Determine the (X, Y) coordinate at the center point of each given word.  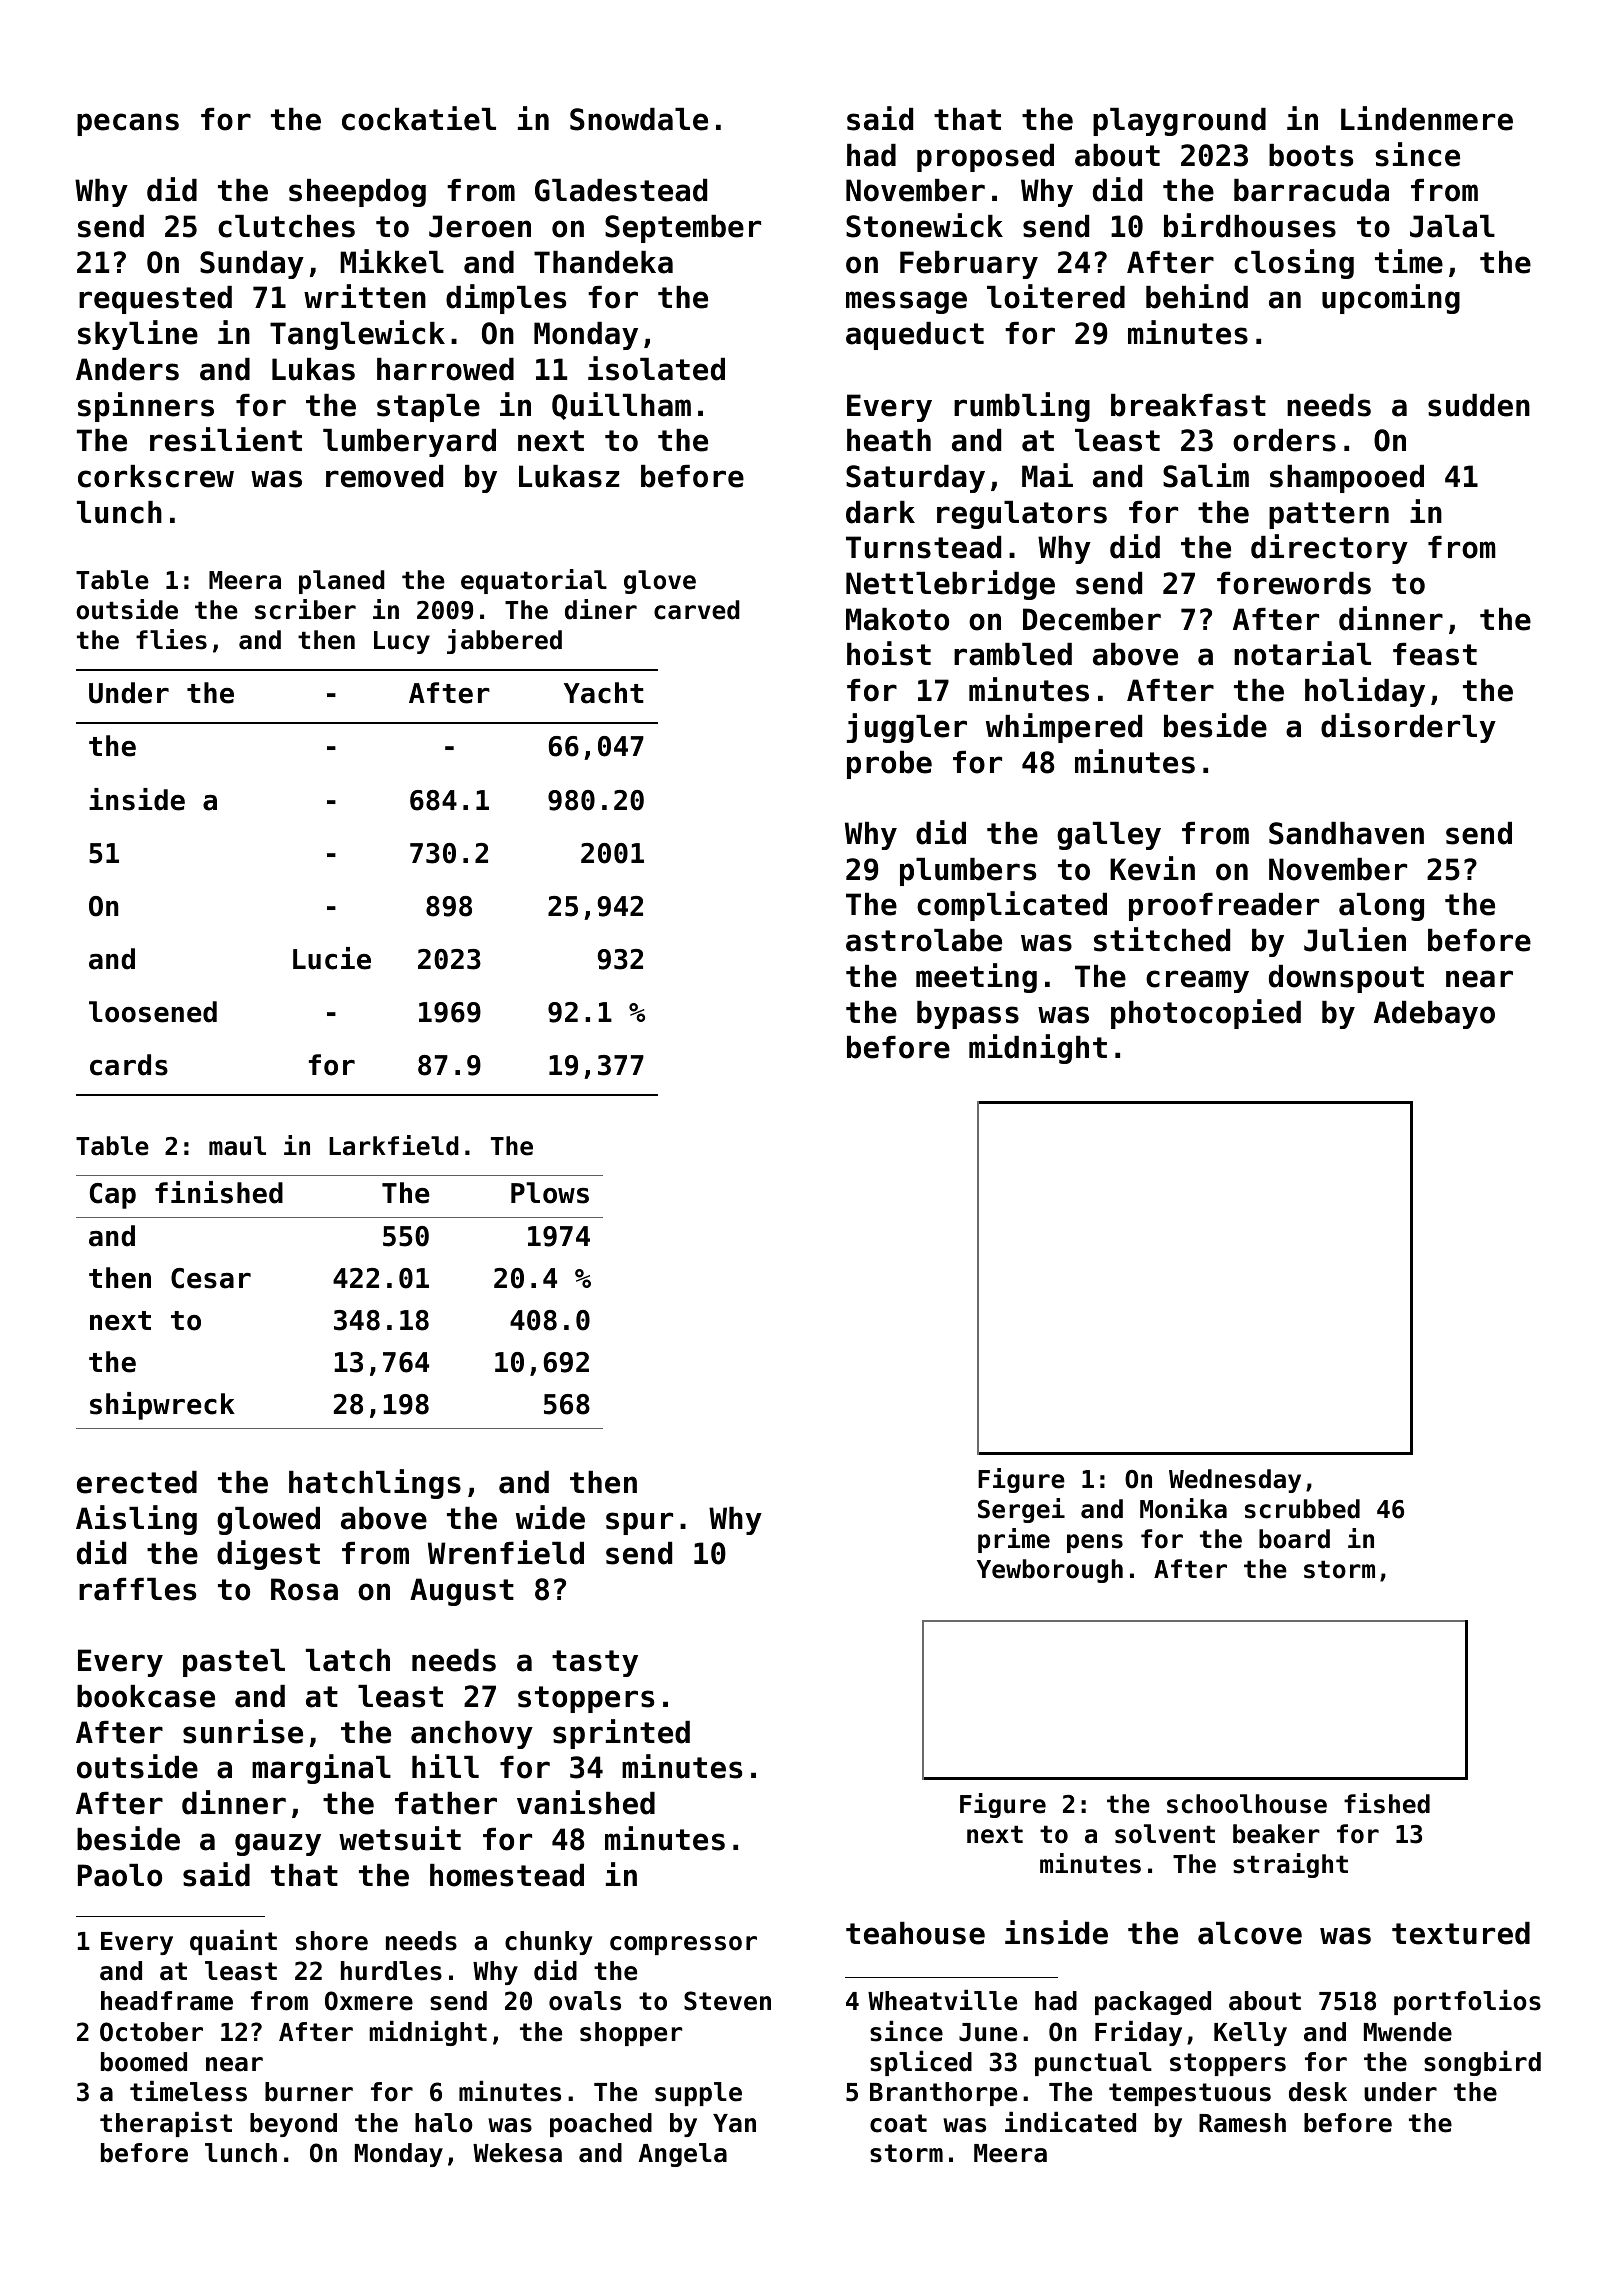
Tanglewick (357, 335)
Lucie (332, 958)
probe (889, 765)
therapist (166, 2124)
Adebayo (1434, 1015)
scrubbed (1302, 1509)
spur (639, 1523)
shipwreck (162, 1406)
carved (697, 610)
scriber (305, 609)
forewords (1294, 583)
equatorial (534, 581)
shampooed (1347, 479)
